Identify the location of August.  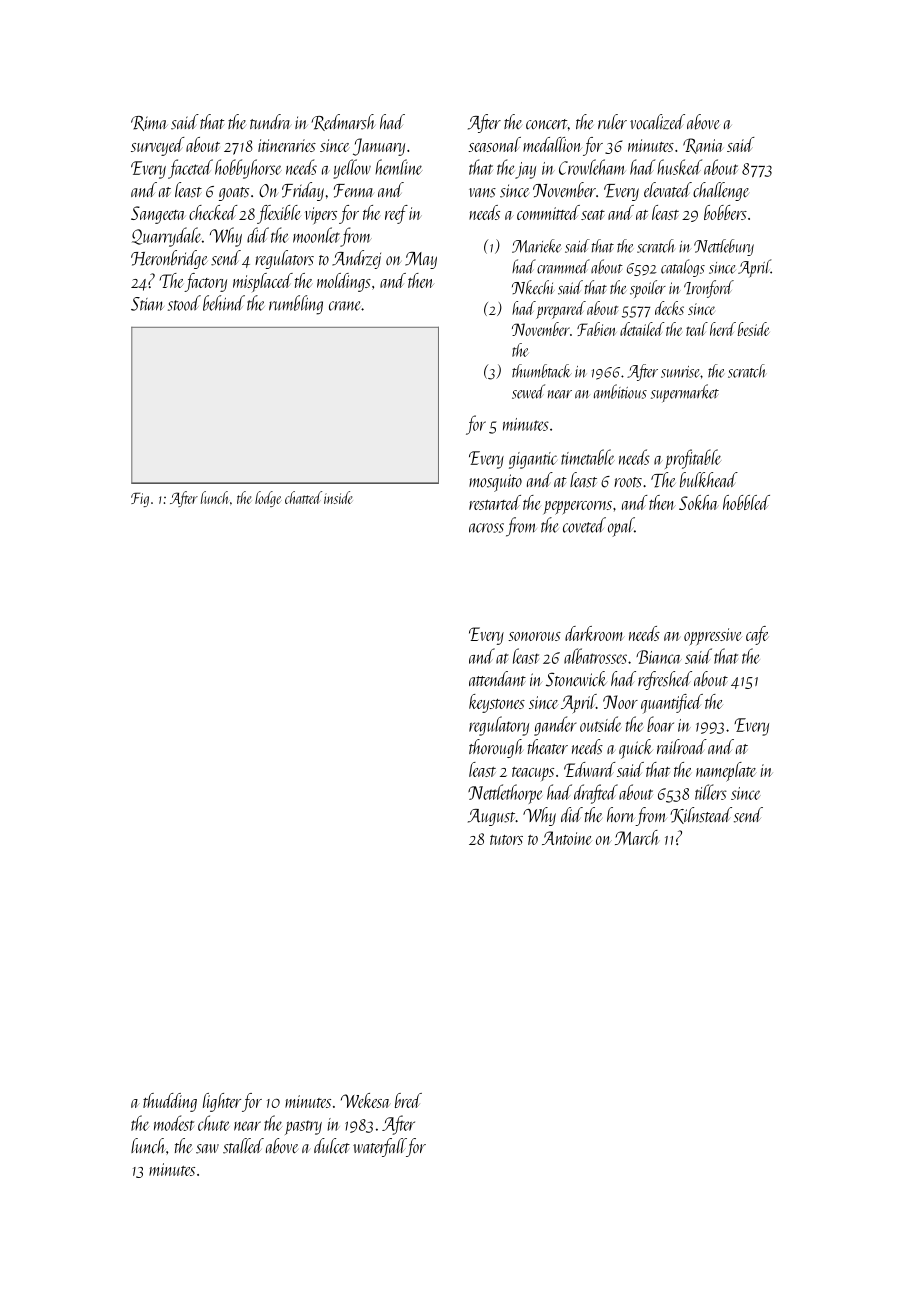
(491, 817).
